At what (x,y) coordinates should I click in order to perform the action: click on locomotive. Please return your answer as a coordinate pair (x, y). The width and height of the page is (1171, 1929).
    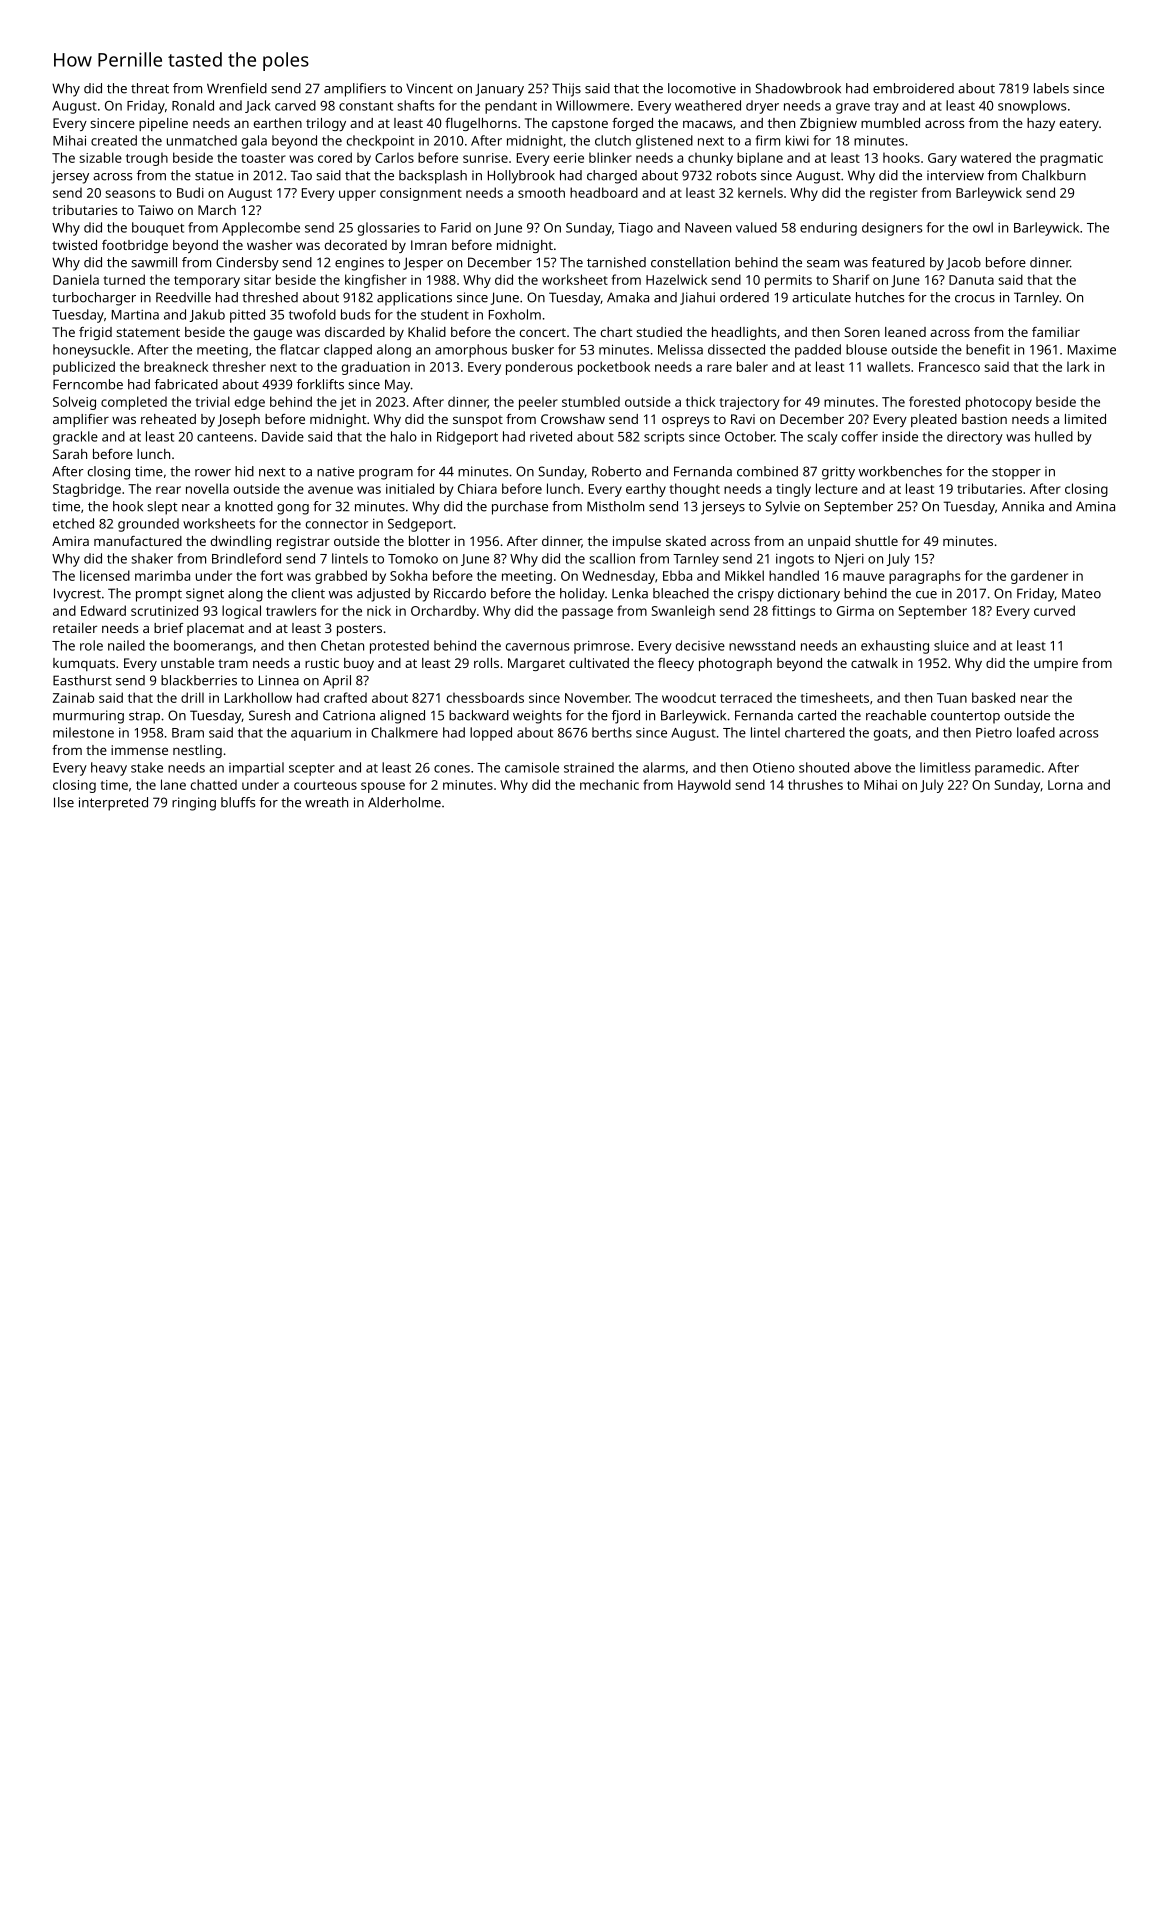
    Looking at the image, I should click on (702, 88).
